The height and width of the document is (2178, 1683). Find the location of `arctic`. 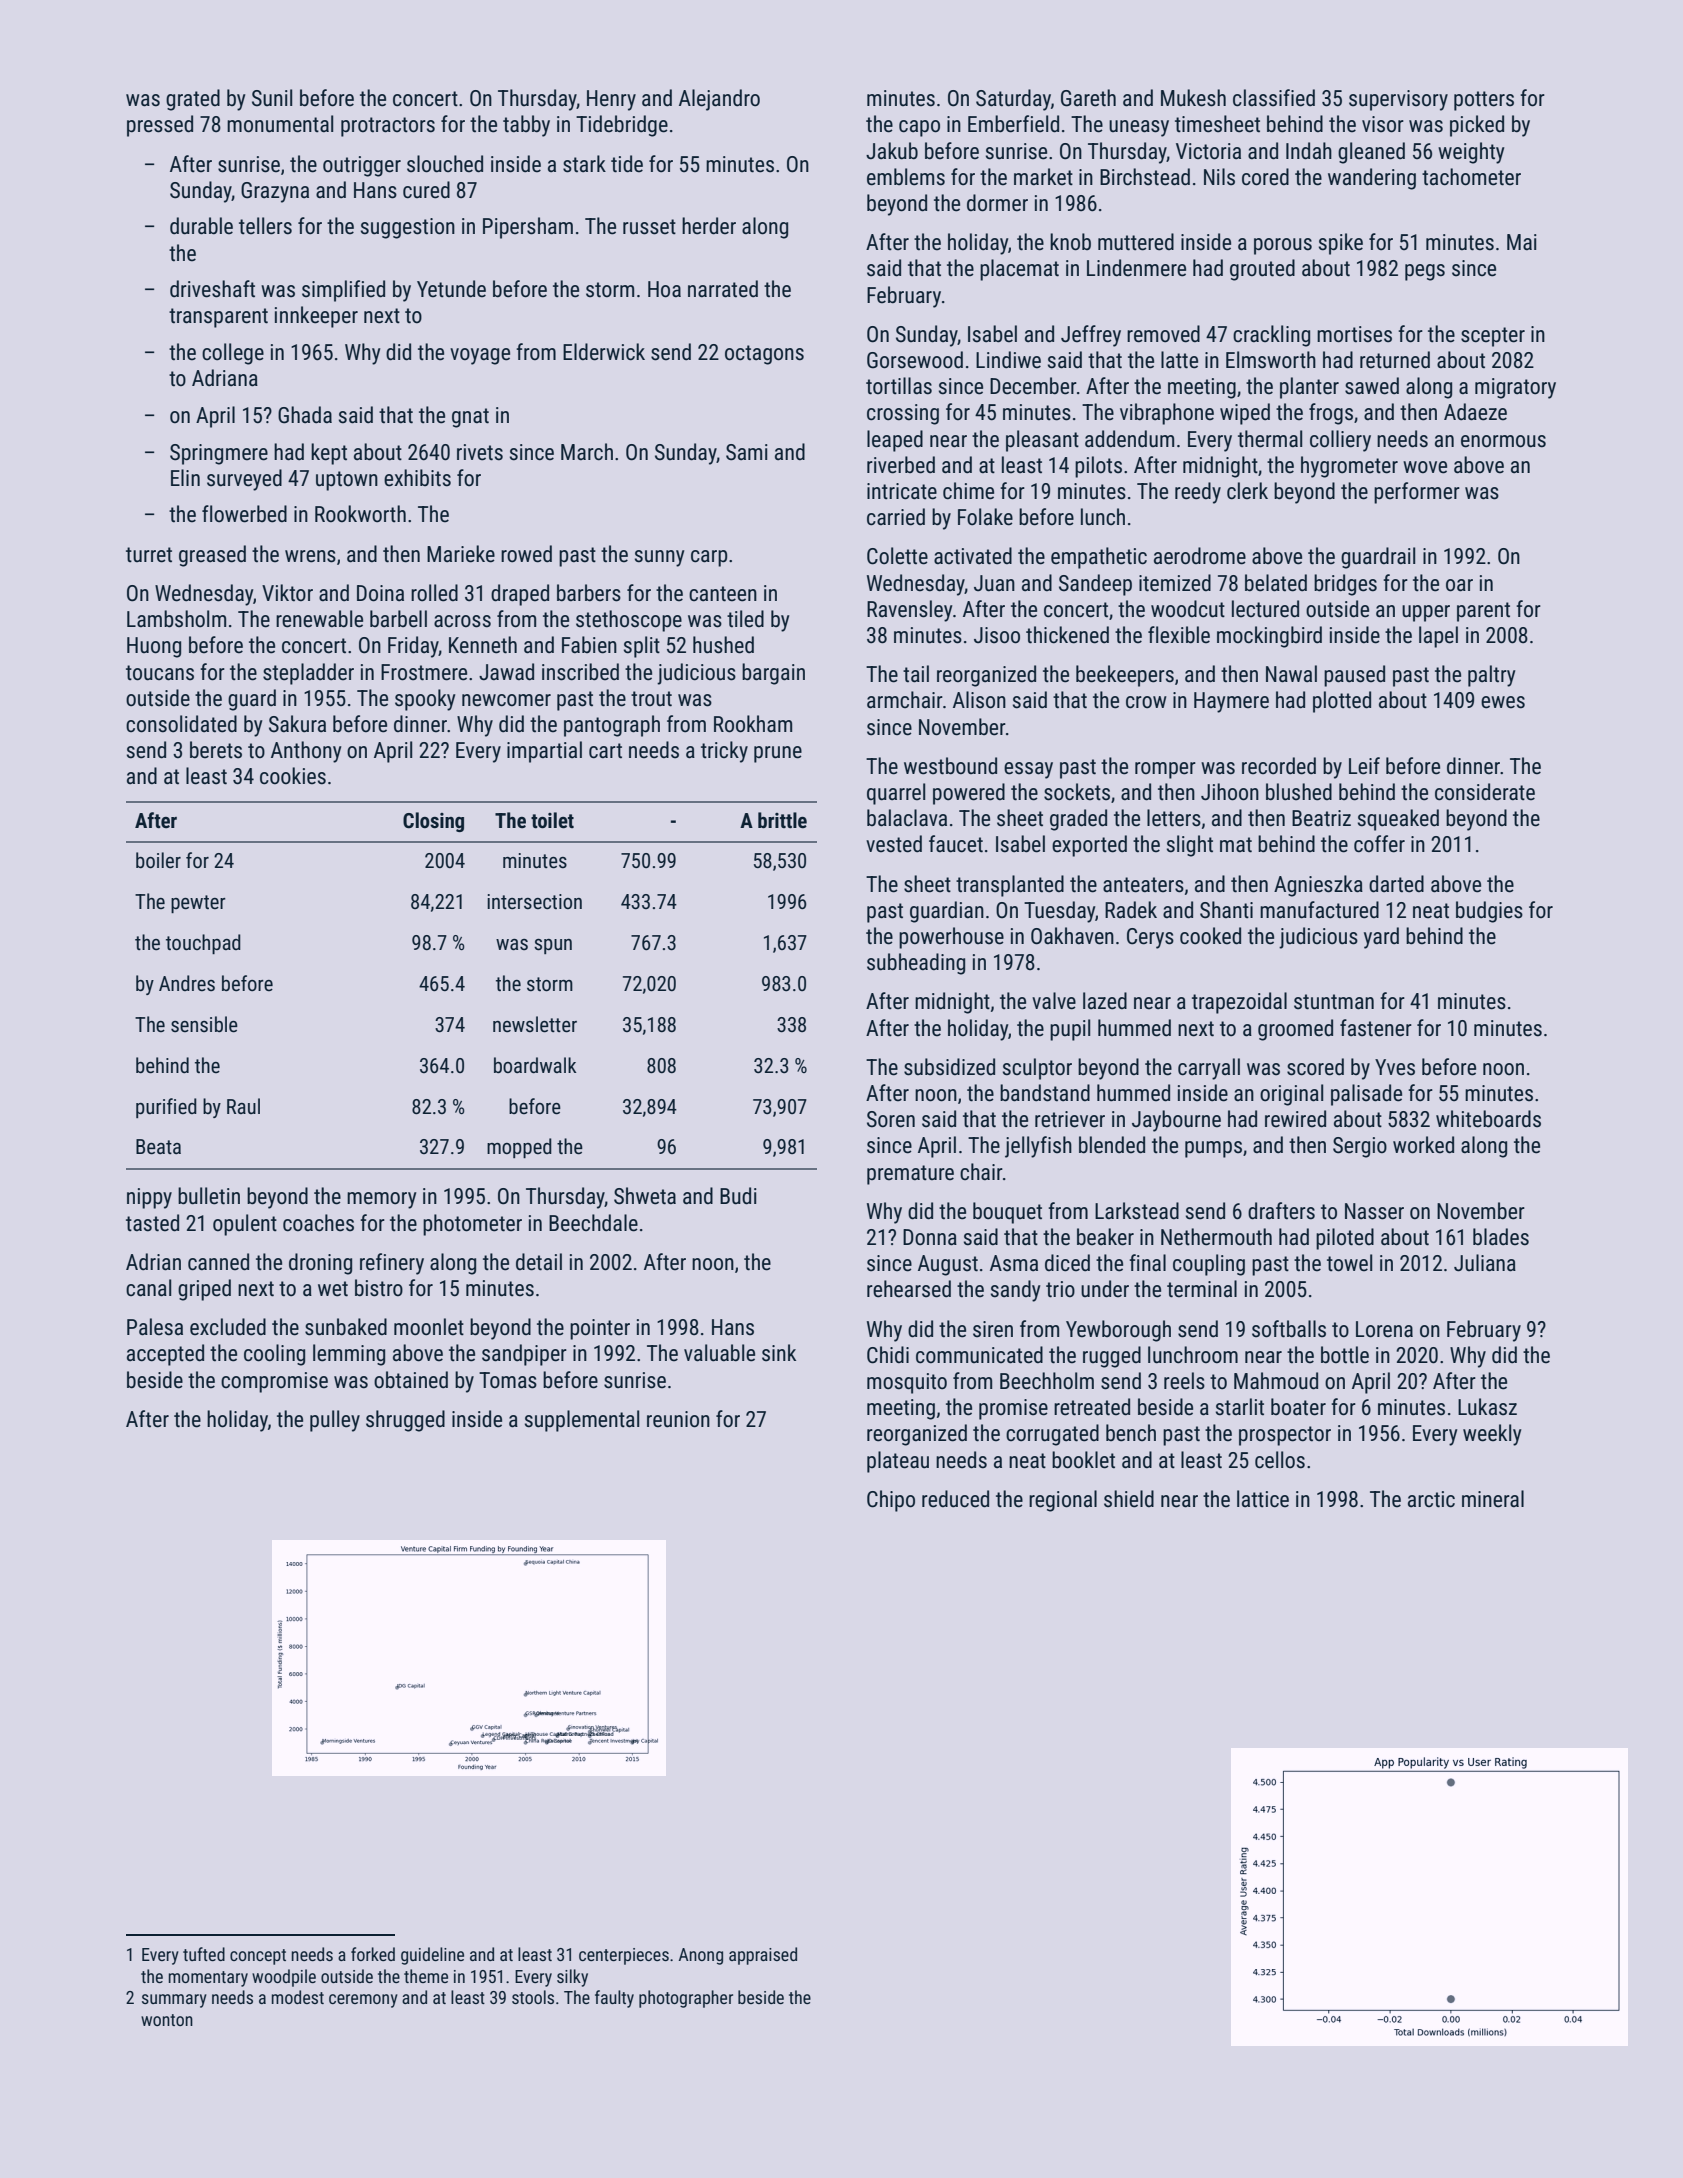

arctic is located at coordinates (1431, 1499).
